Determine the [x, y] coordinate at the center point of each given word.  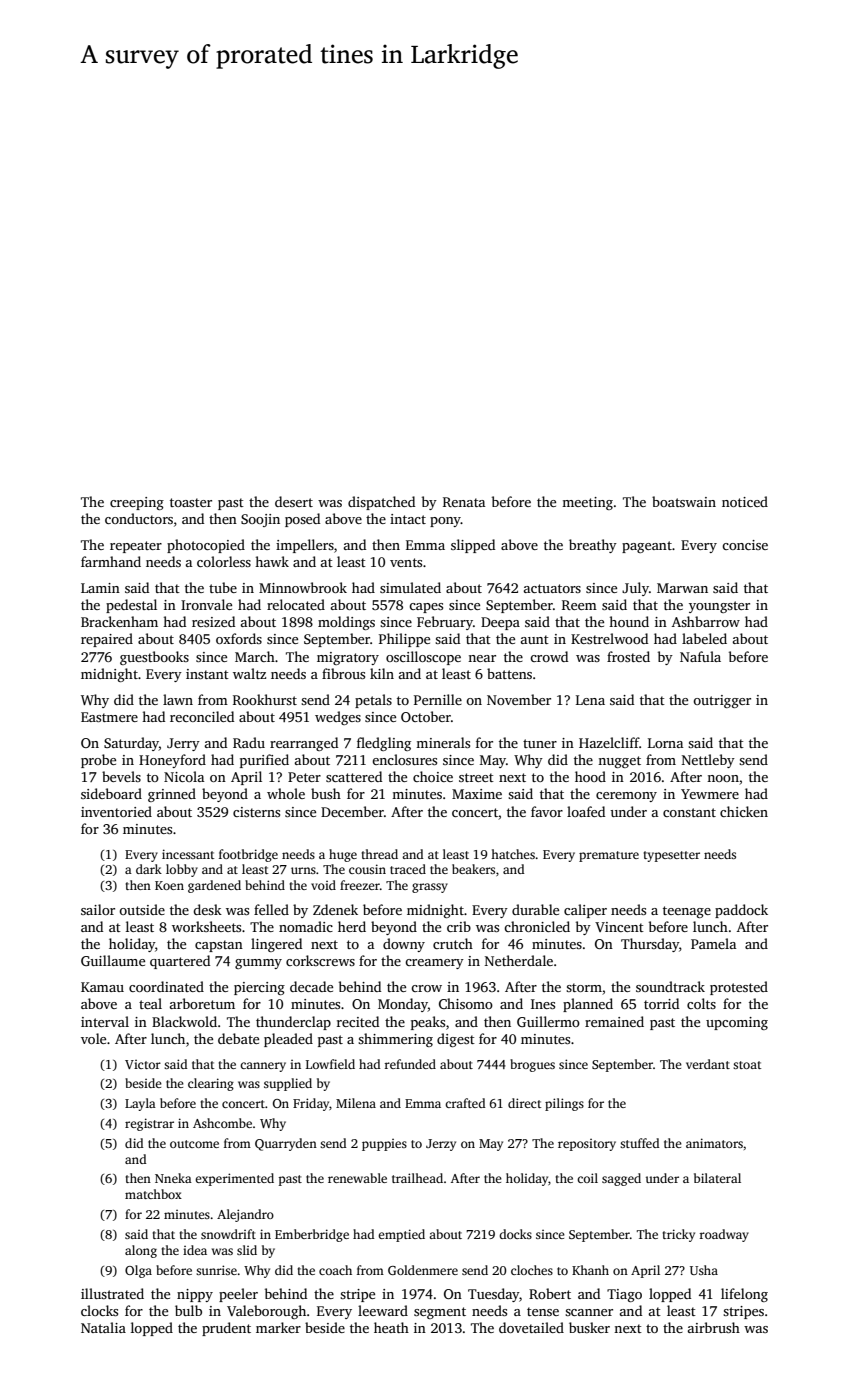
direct [524, 1103]
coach [335, 1270]
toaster [191, 502]
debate [238, 1038]
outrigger [722, 701]
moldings [346, 623]
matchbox [153, 1194]
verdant [708, 1064]
